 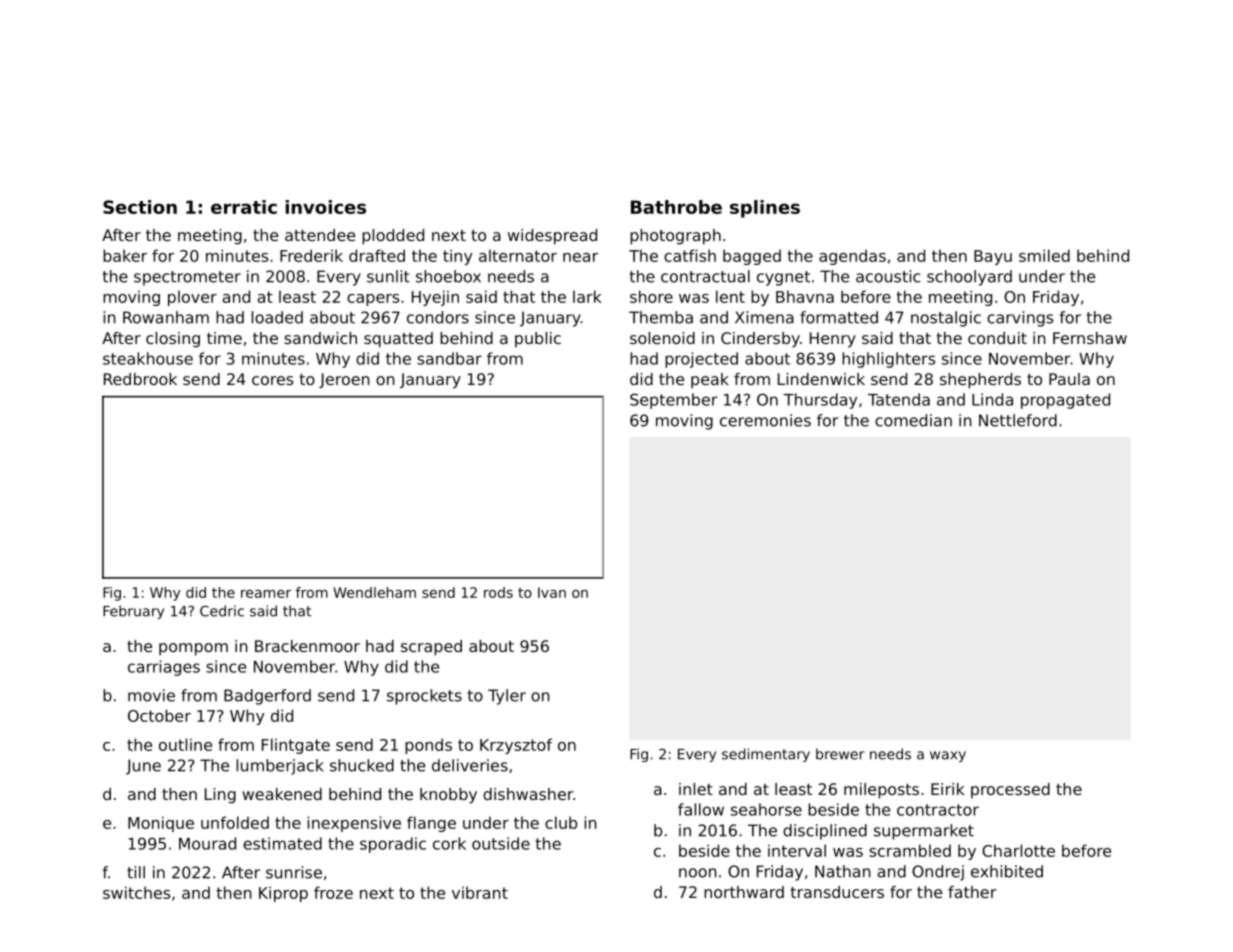 I want to click on Frederik, so click(x=311, y=255).
